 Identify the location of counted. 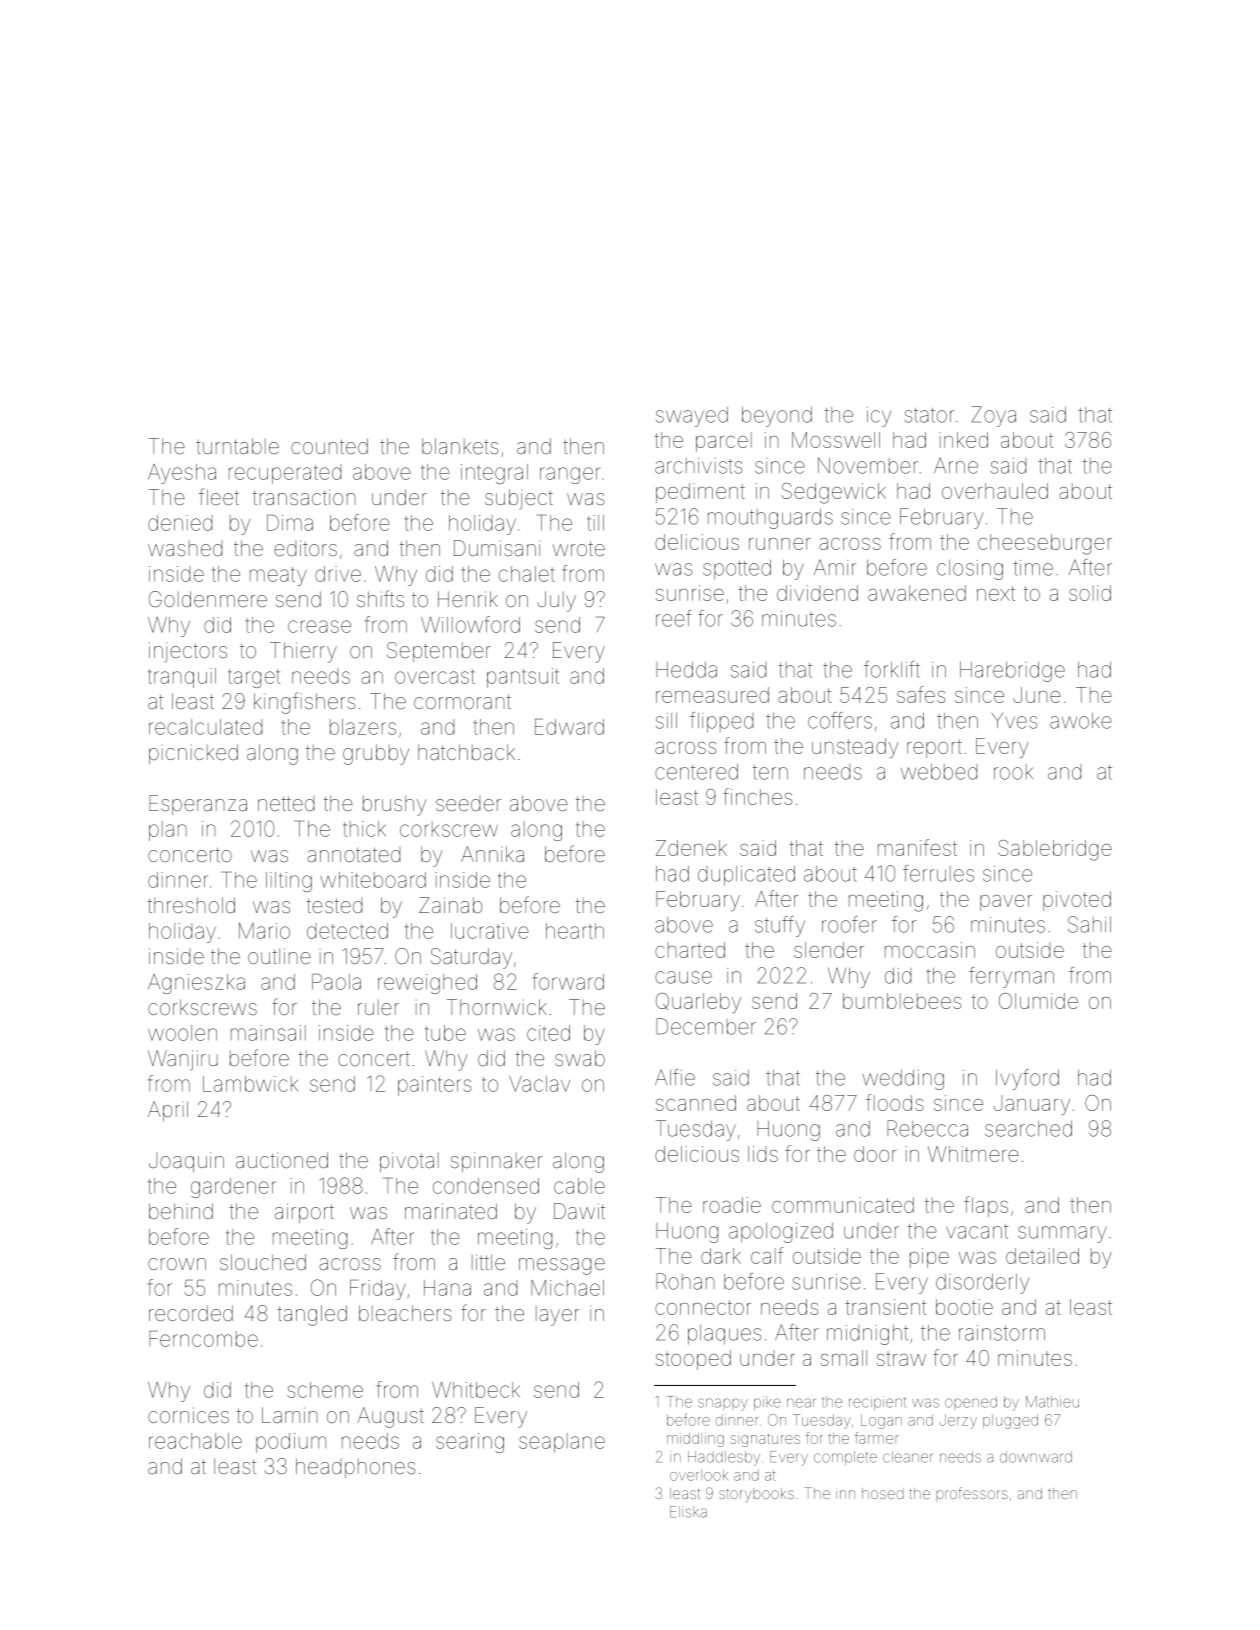
(329, 446).
